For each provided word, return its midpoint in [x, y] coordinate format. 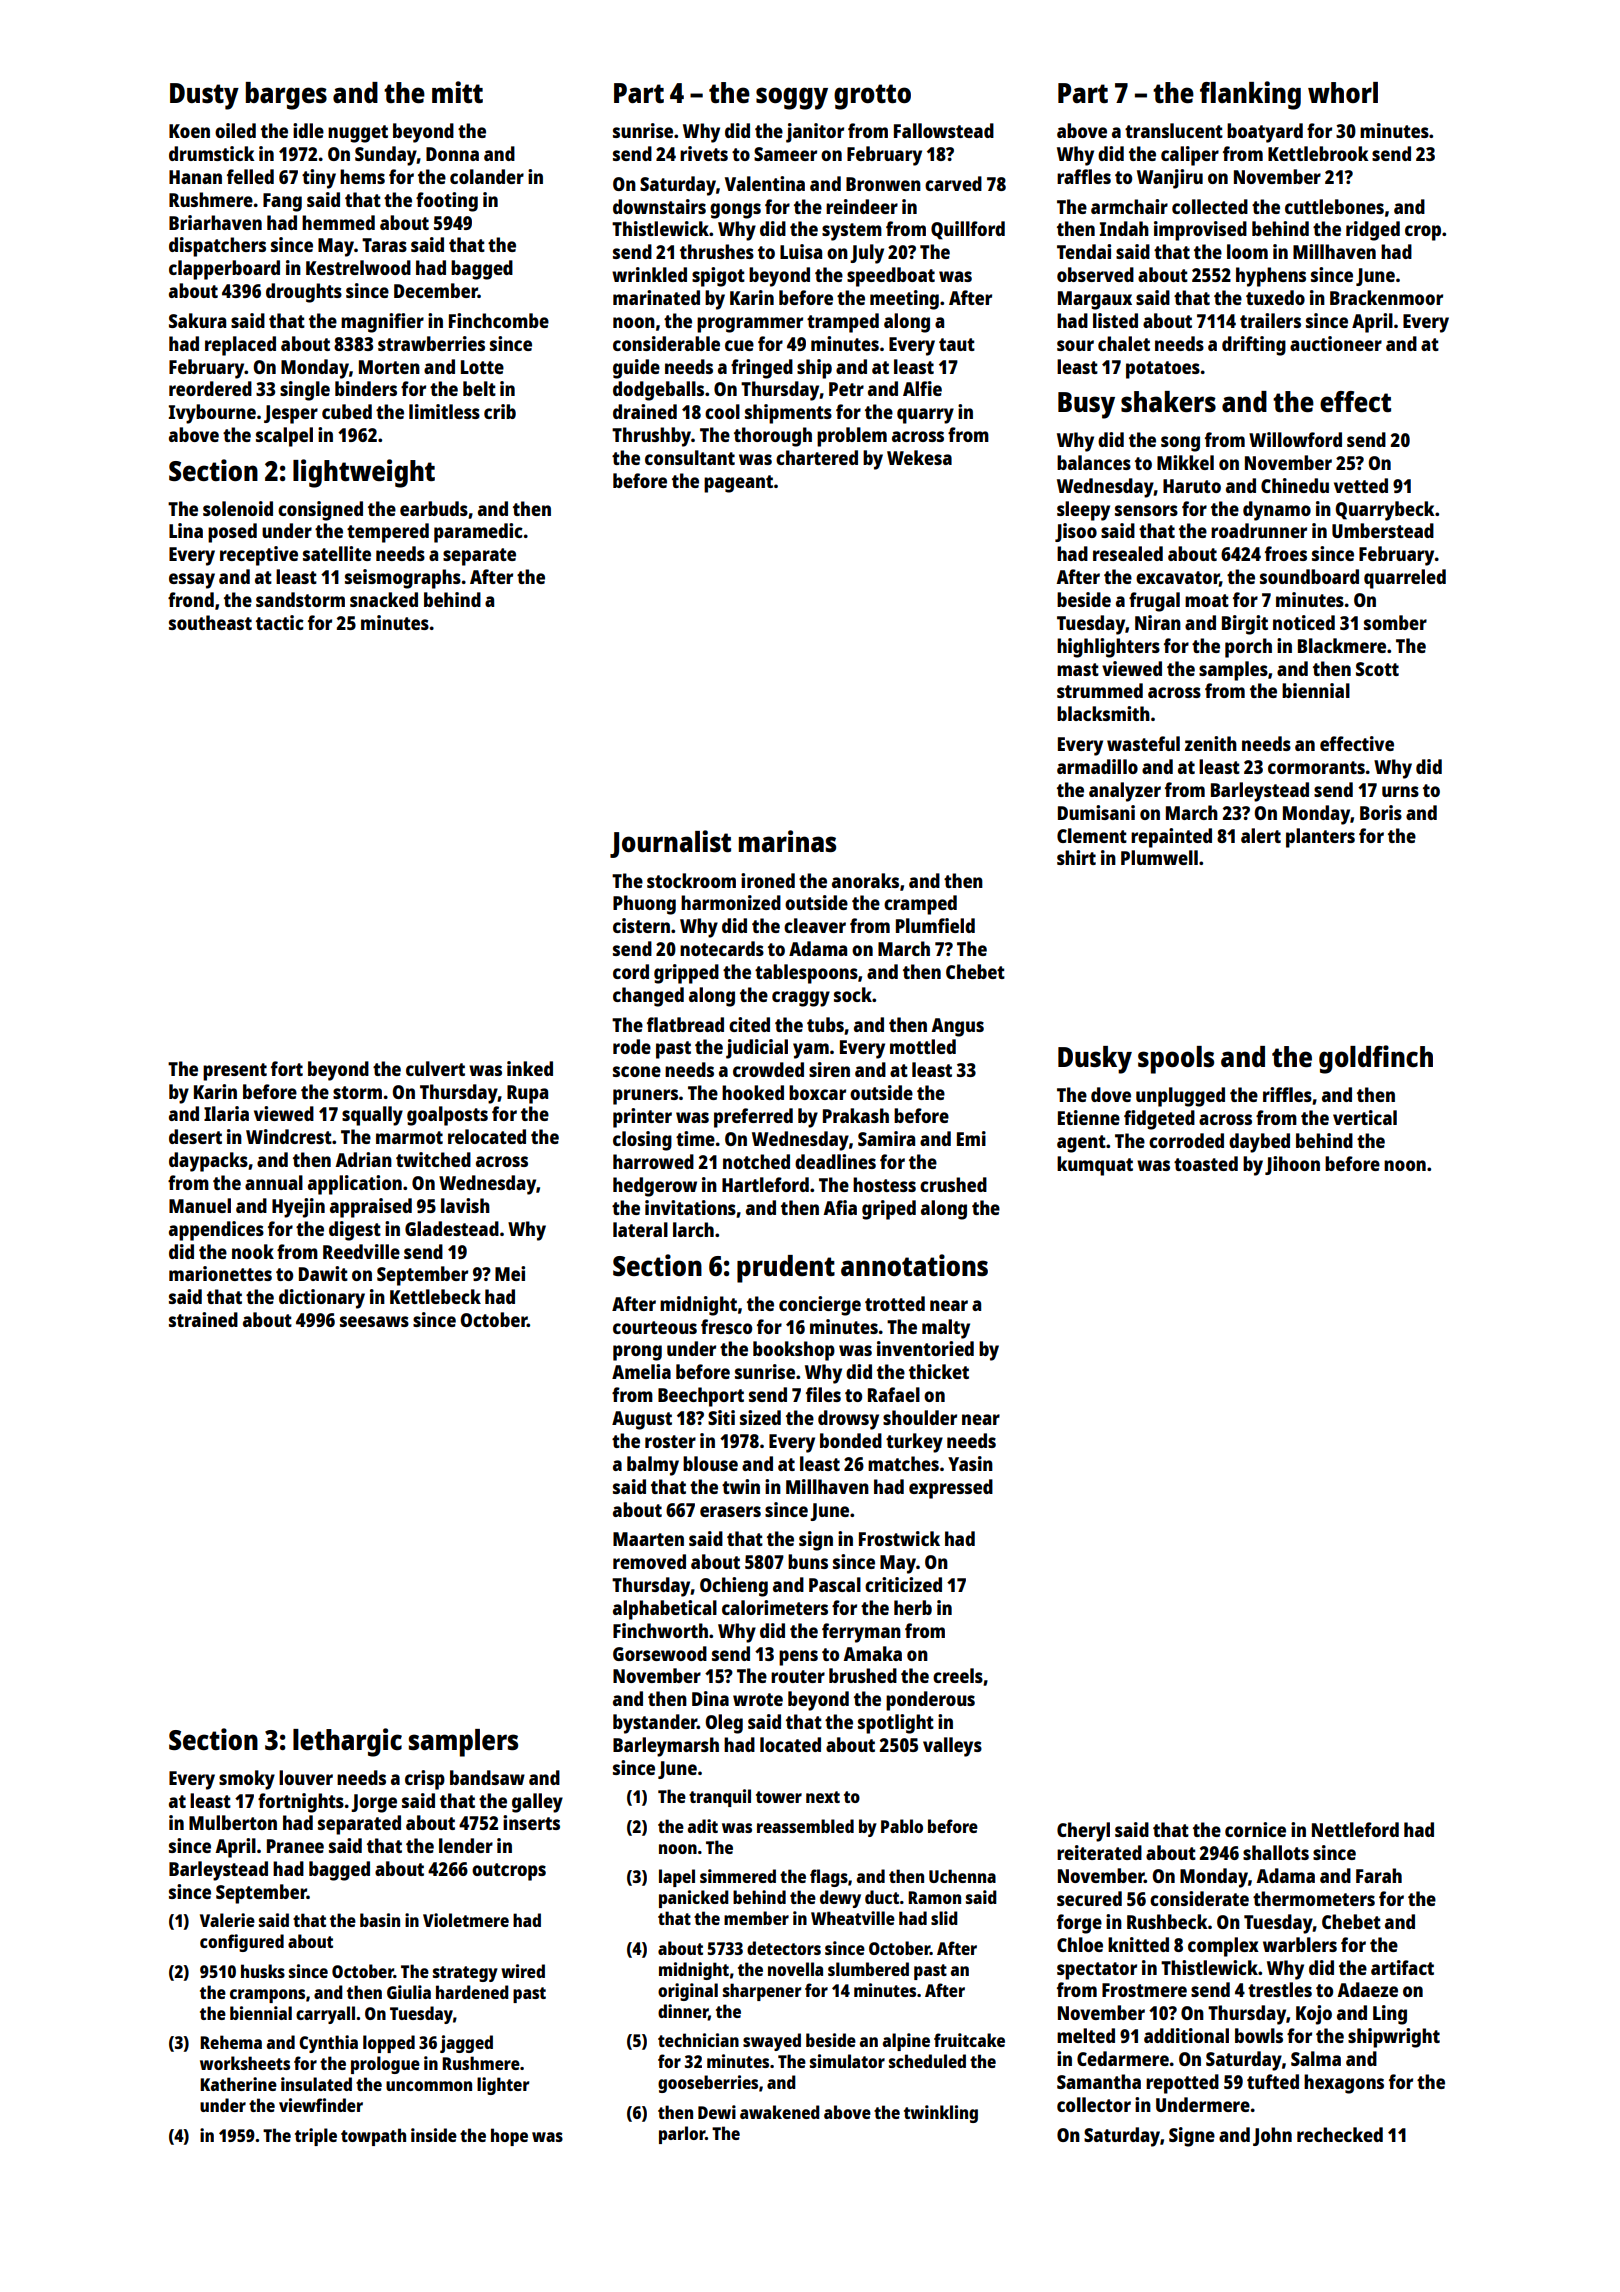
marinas [787, 841]
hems [362, 176]
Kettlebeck [435, 1296]
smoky [247, 1780]
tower [779, 1797]
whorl [1343, 92]
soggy [792, 98]
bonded [851, 1440]
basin [380, 1920]
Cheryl [1083, 1832]
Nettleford [1355, 1829]
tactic [280, 622]
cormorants [1316, 767]
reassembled [805, 1826]
